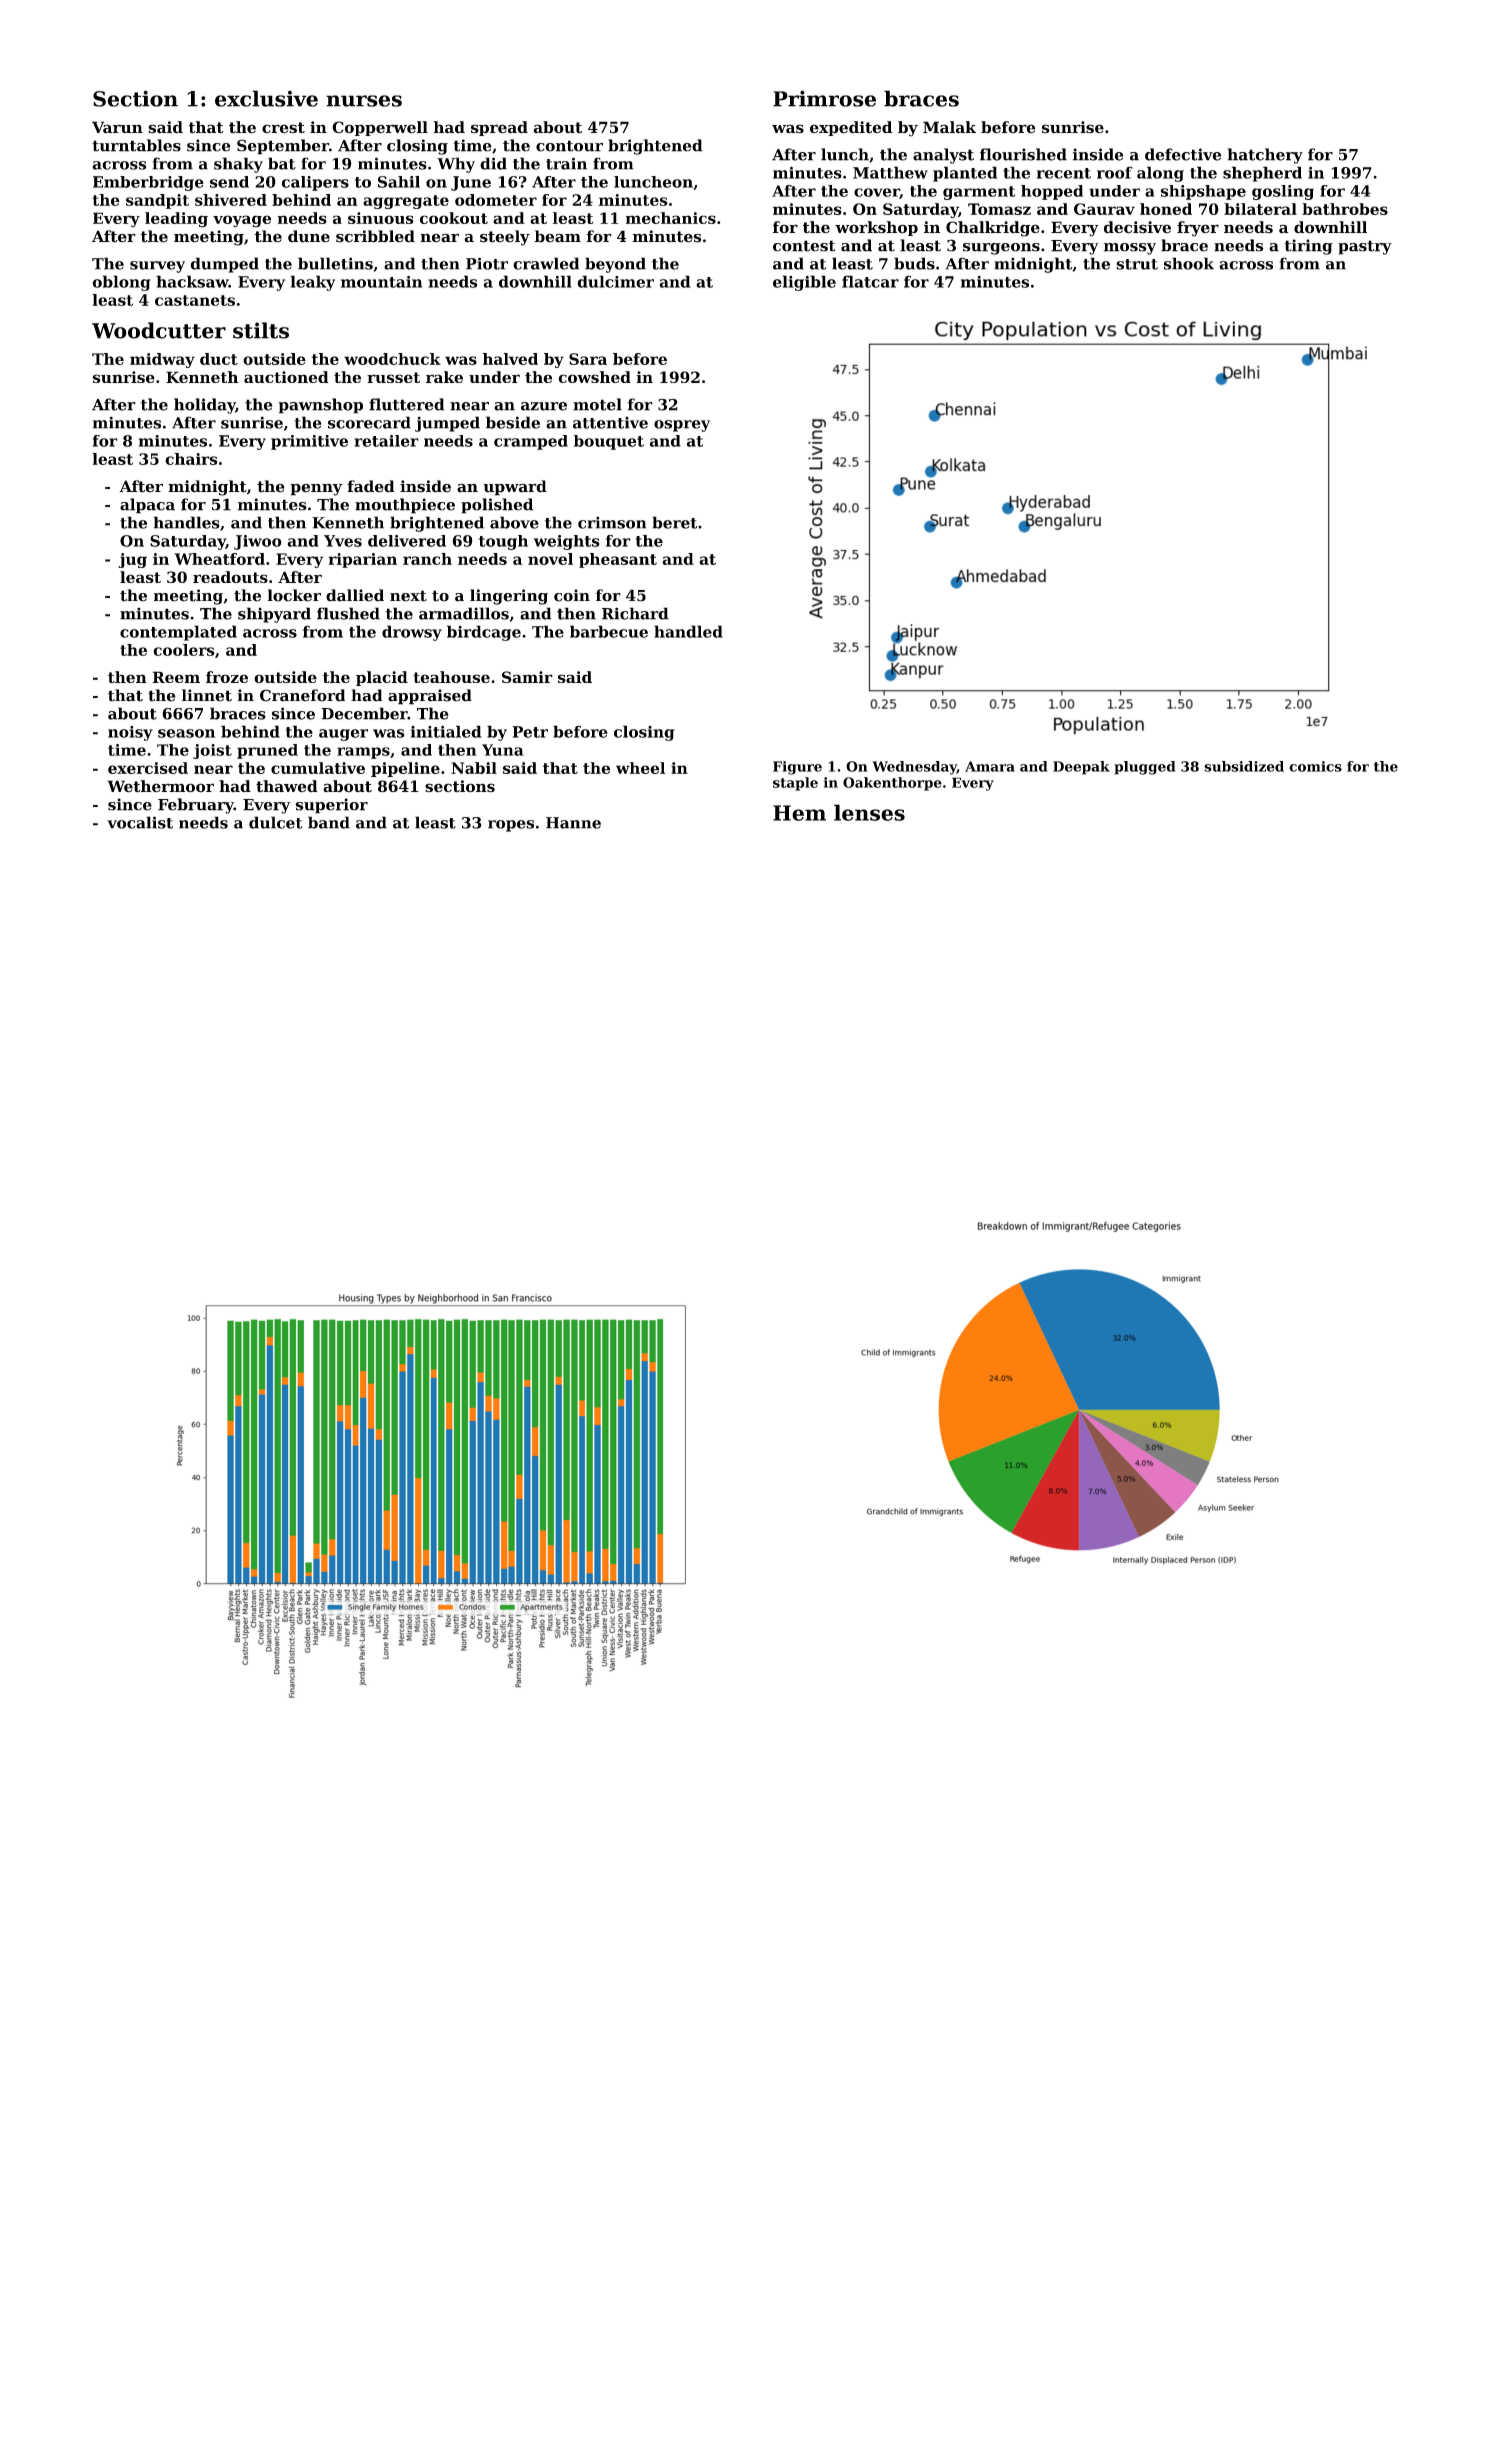 This page has height=2464, width=1496. What do you see at coordinates (824, 98) in the page?
I see `Primrose` at bounding box center [824, 98].
